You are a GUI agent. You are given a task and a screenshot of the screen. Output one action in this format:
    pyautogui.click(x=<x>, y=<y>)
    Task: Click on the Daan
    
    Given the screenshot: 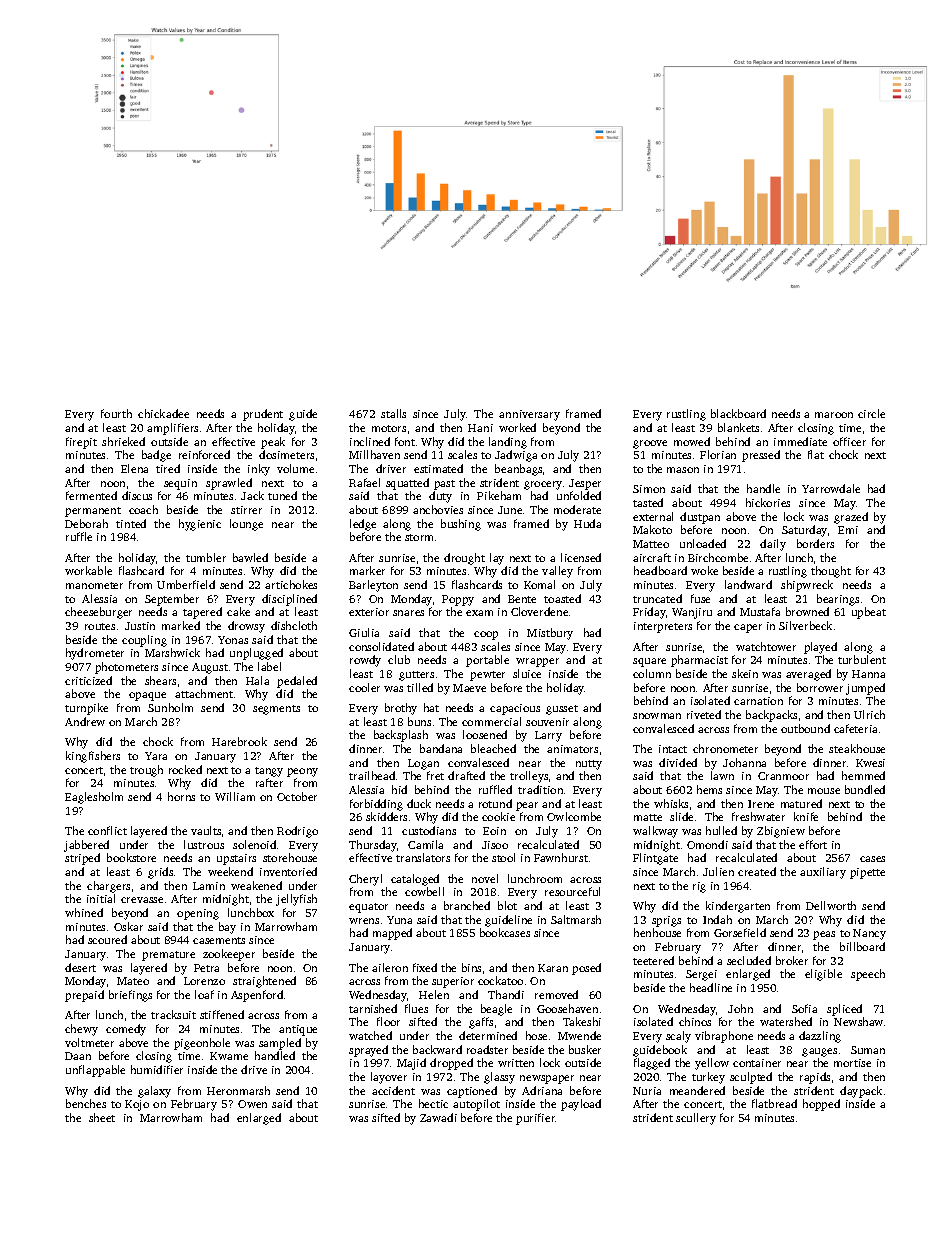 What is the action you would take?
    pyautogui.click(x=78, y=1056)
